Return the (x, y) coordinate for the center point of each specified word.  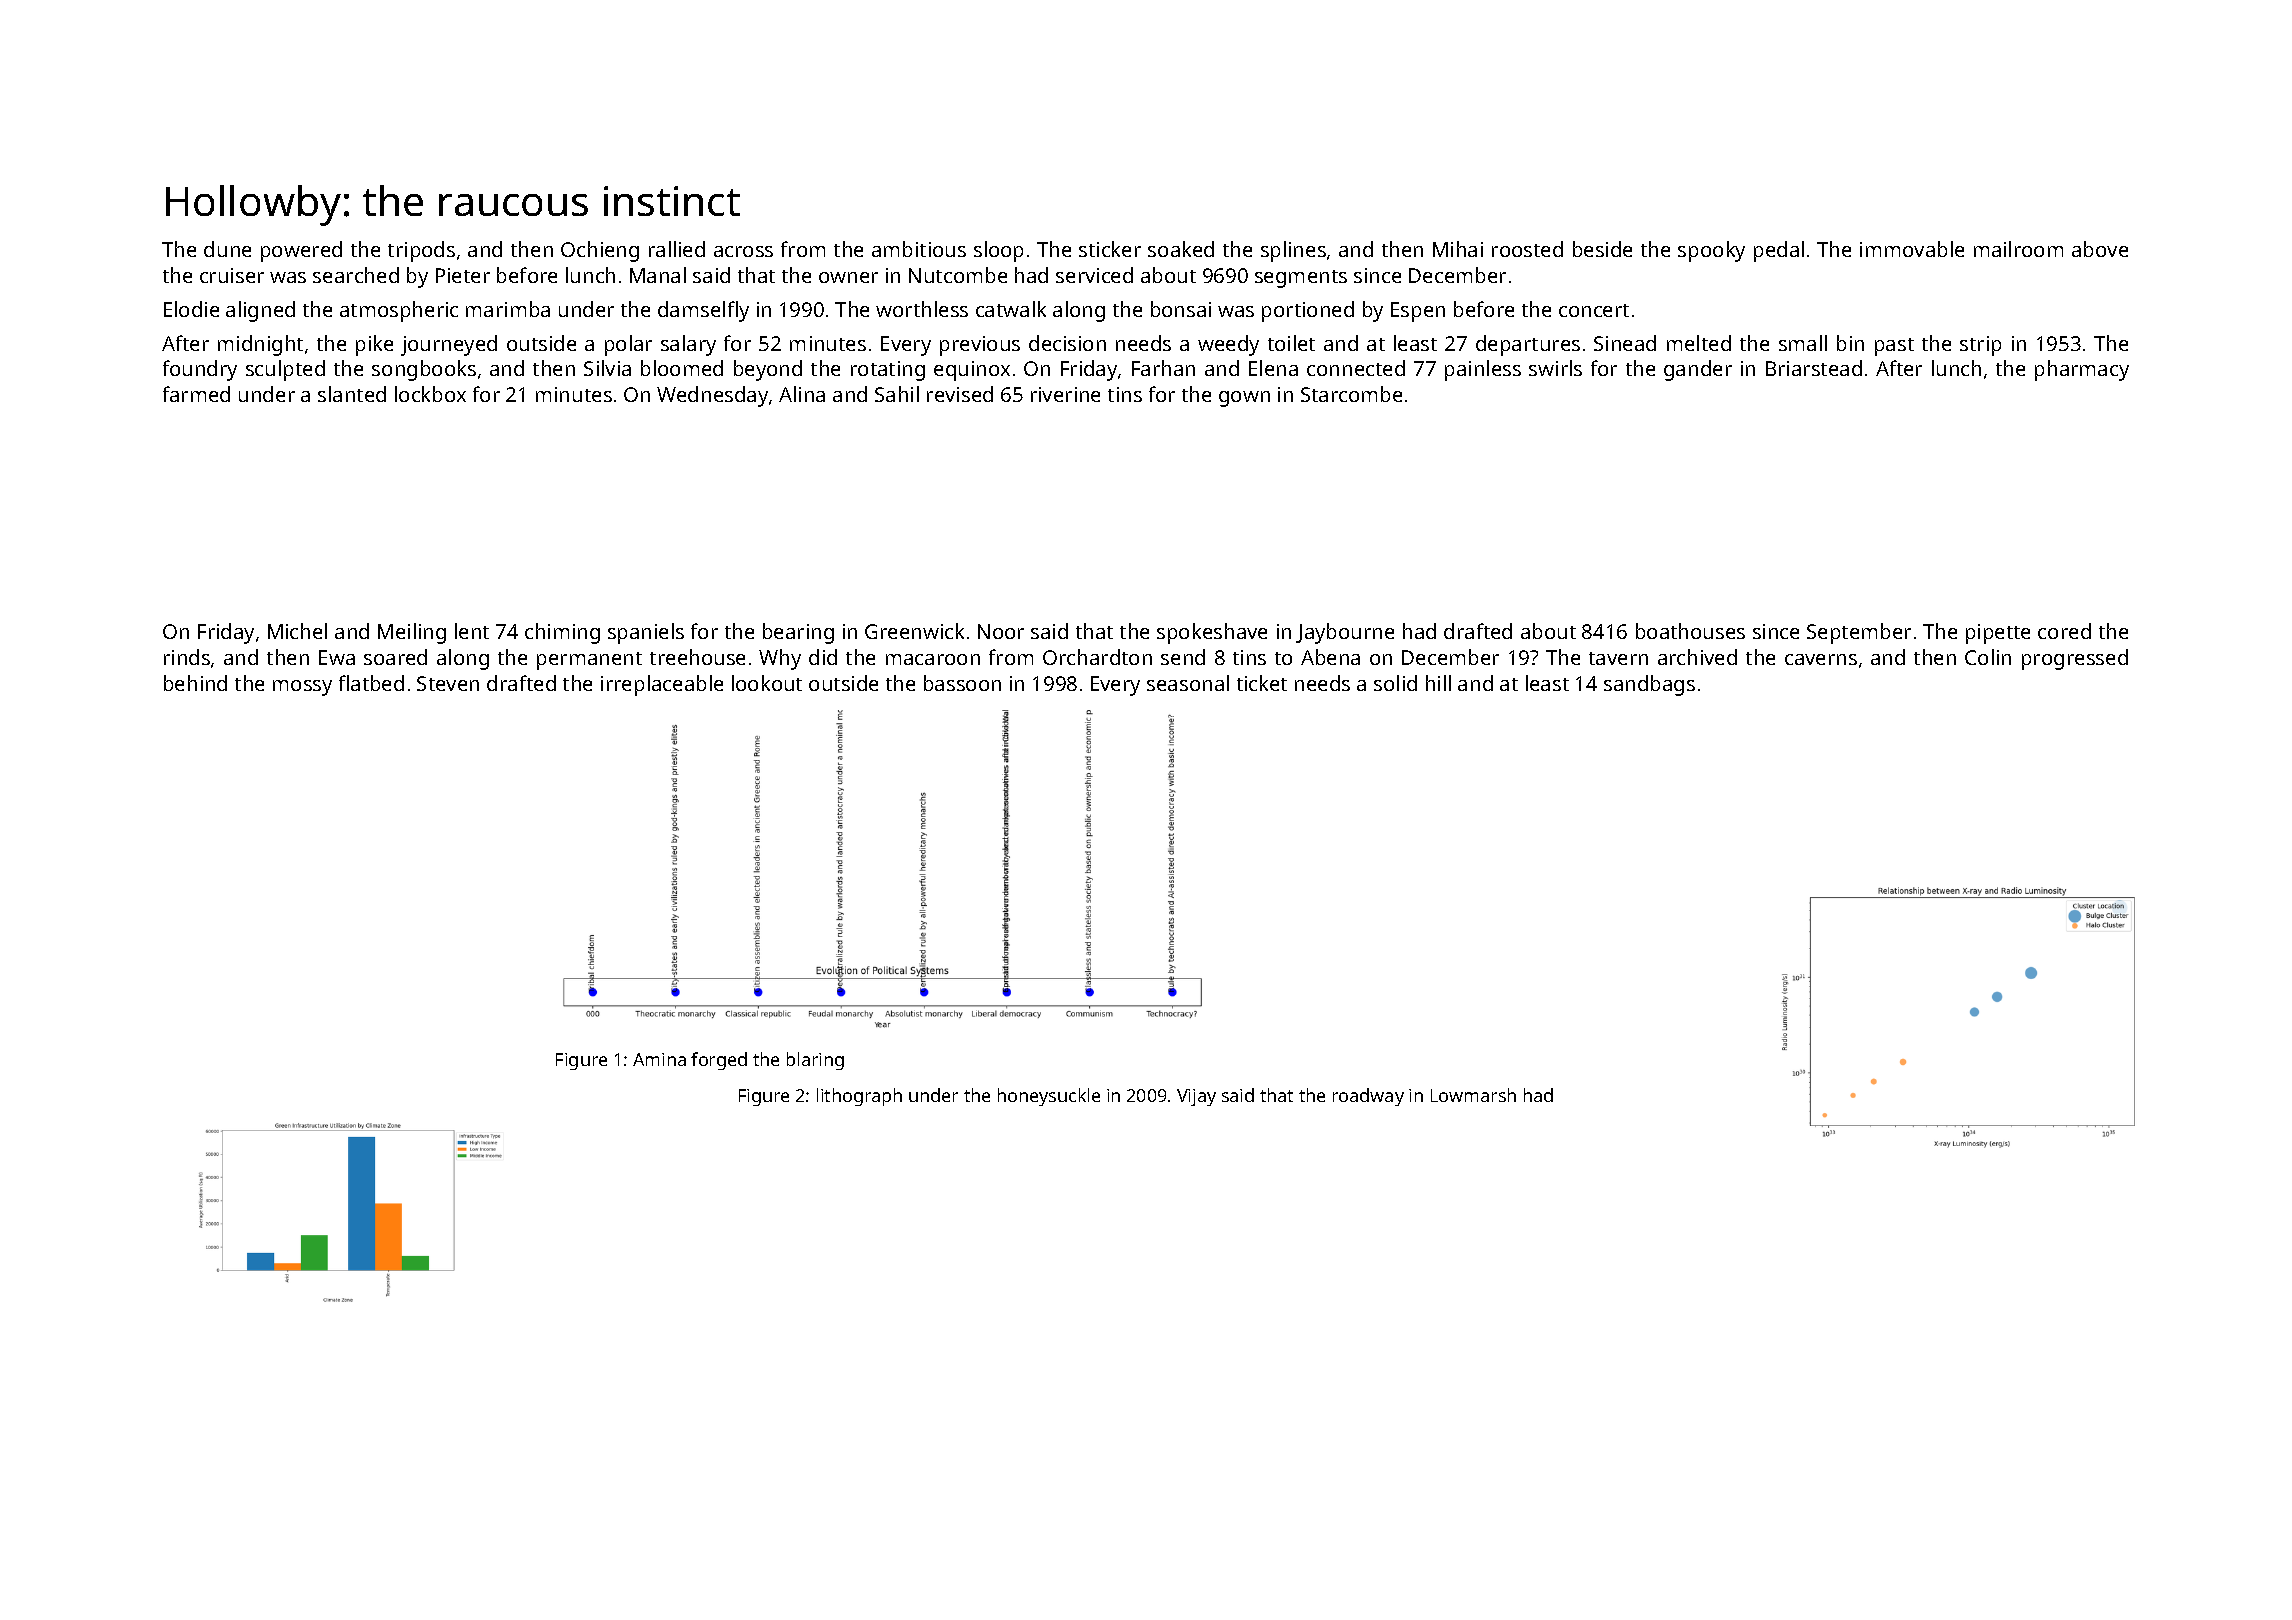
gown (1244, 399)
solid (1395, 683)
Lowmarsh (1473, 1095)
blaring (815, 1061)
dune (227, 249)
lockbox (430, 394)
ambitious (919, 249)
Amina (659, 1059)
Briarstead (1814, 368)
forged (719, 1061)
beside (1602, 249)
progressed (2075, 659)
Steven (448, 683)
